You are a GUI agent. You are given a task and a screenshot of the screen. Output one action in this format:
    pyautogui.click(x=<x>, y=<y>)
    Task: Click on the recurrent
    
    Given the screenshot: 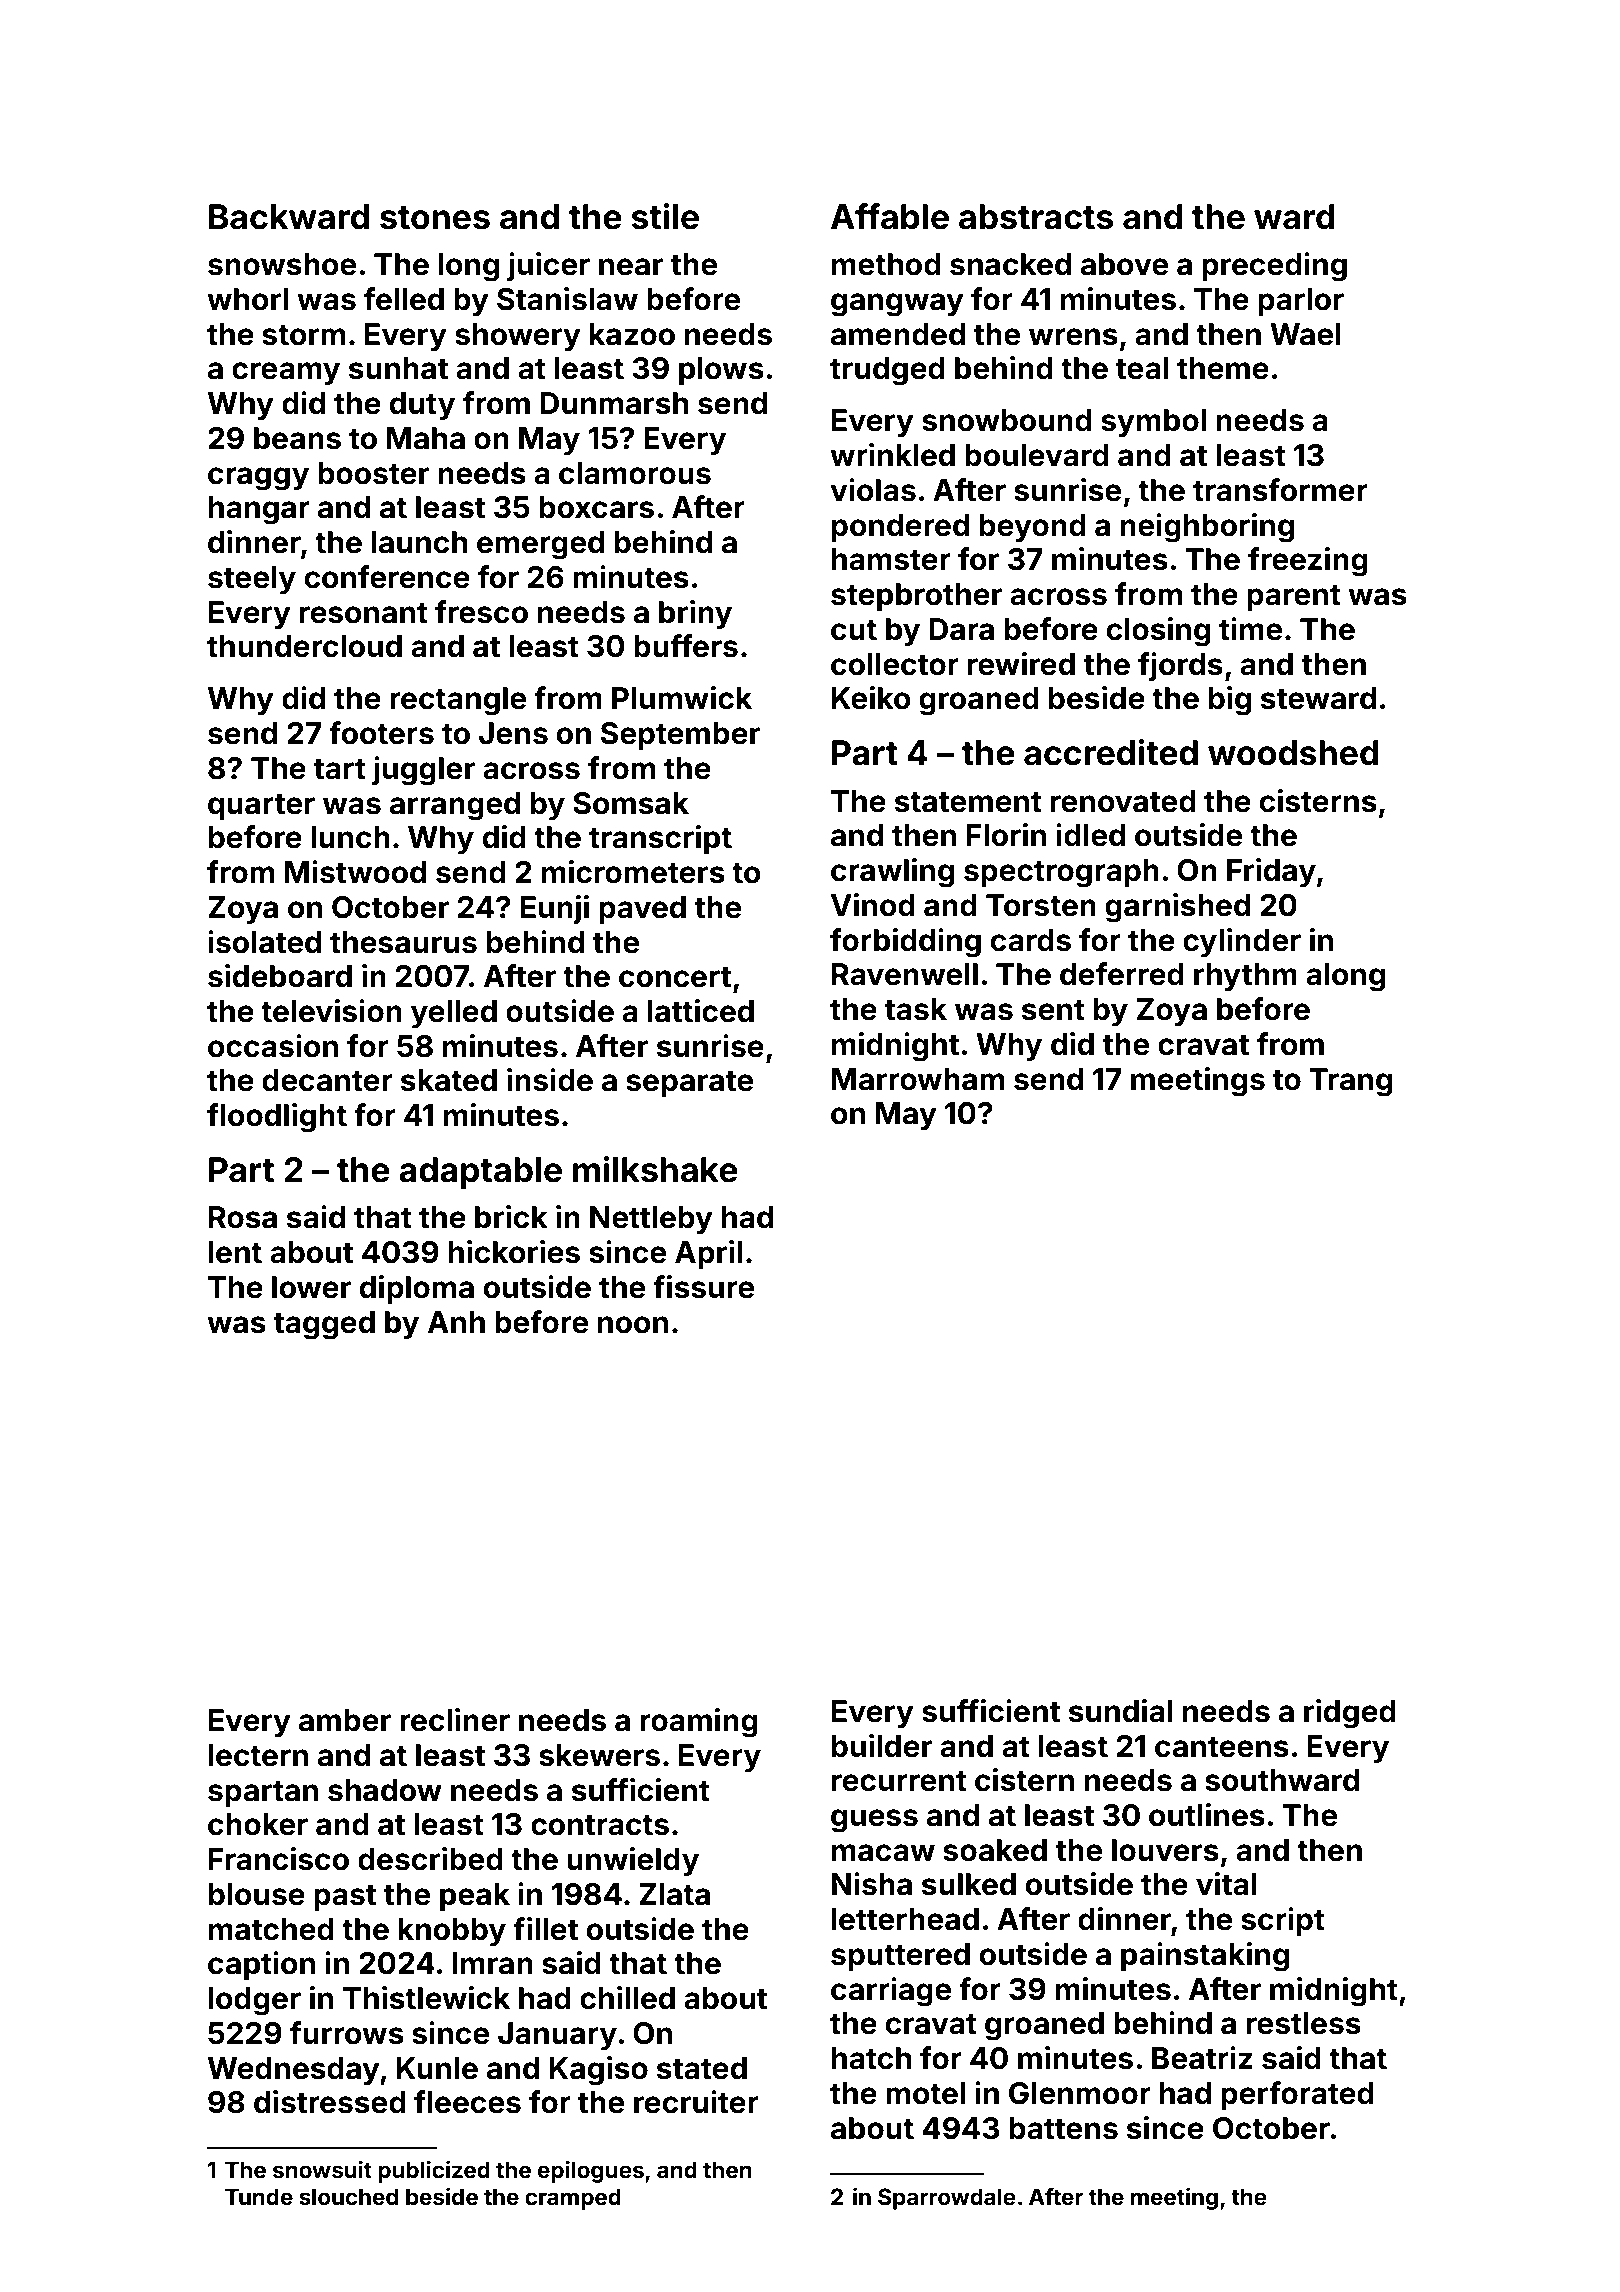 What is the action you would take?
    pyautogui.click(x=899, y=1781)
